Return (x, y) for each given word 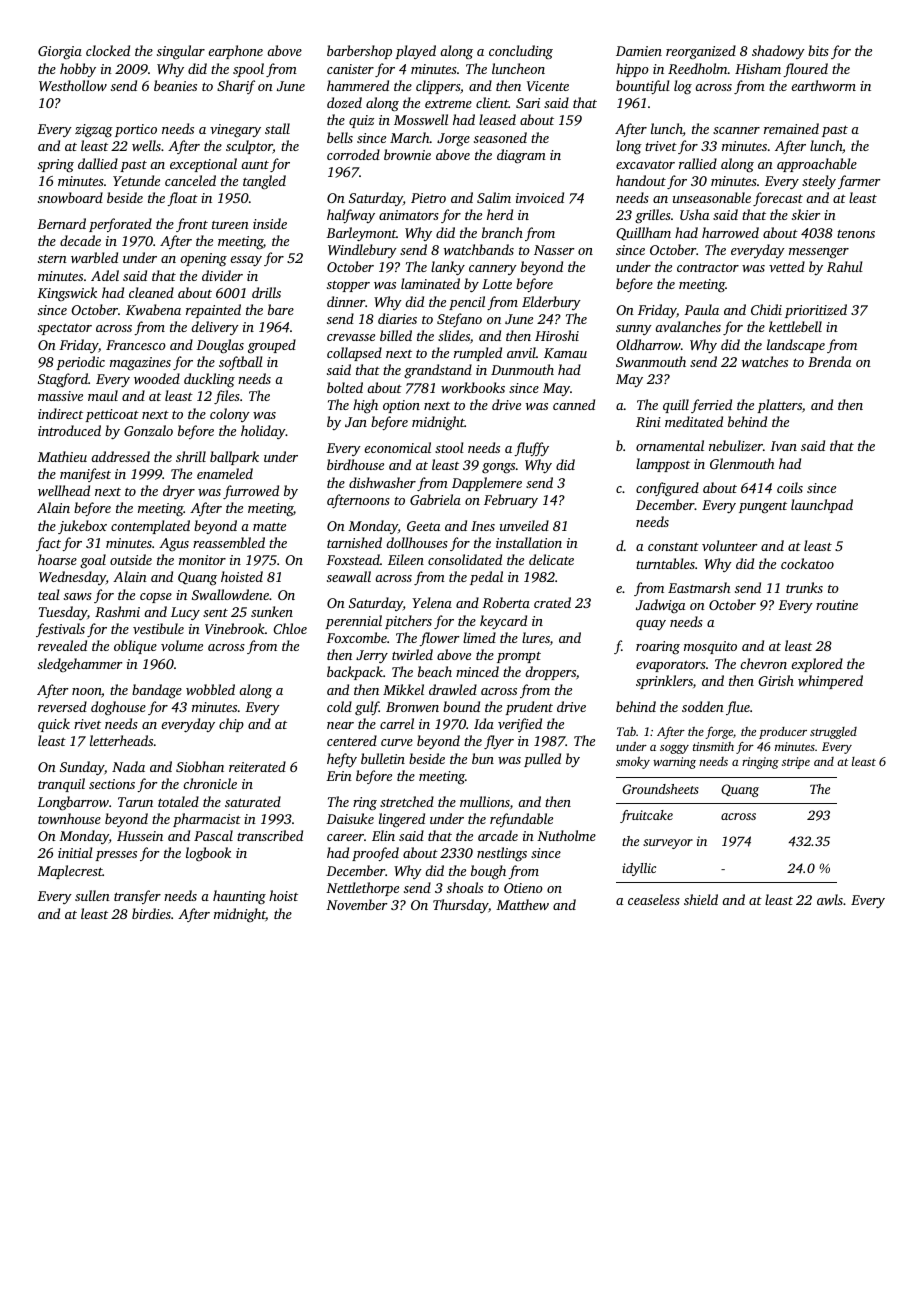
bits (818, 50)
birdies (151, 913)
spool (248, 70)
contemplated (150, 527)
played (415, 52)
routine (837, 605)
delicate (551, 559)
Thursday (460, 906)
